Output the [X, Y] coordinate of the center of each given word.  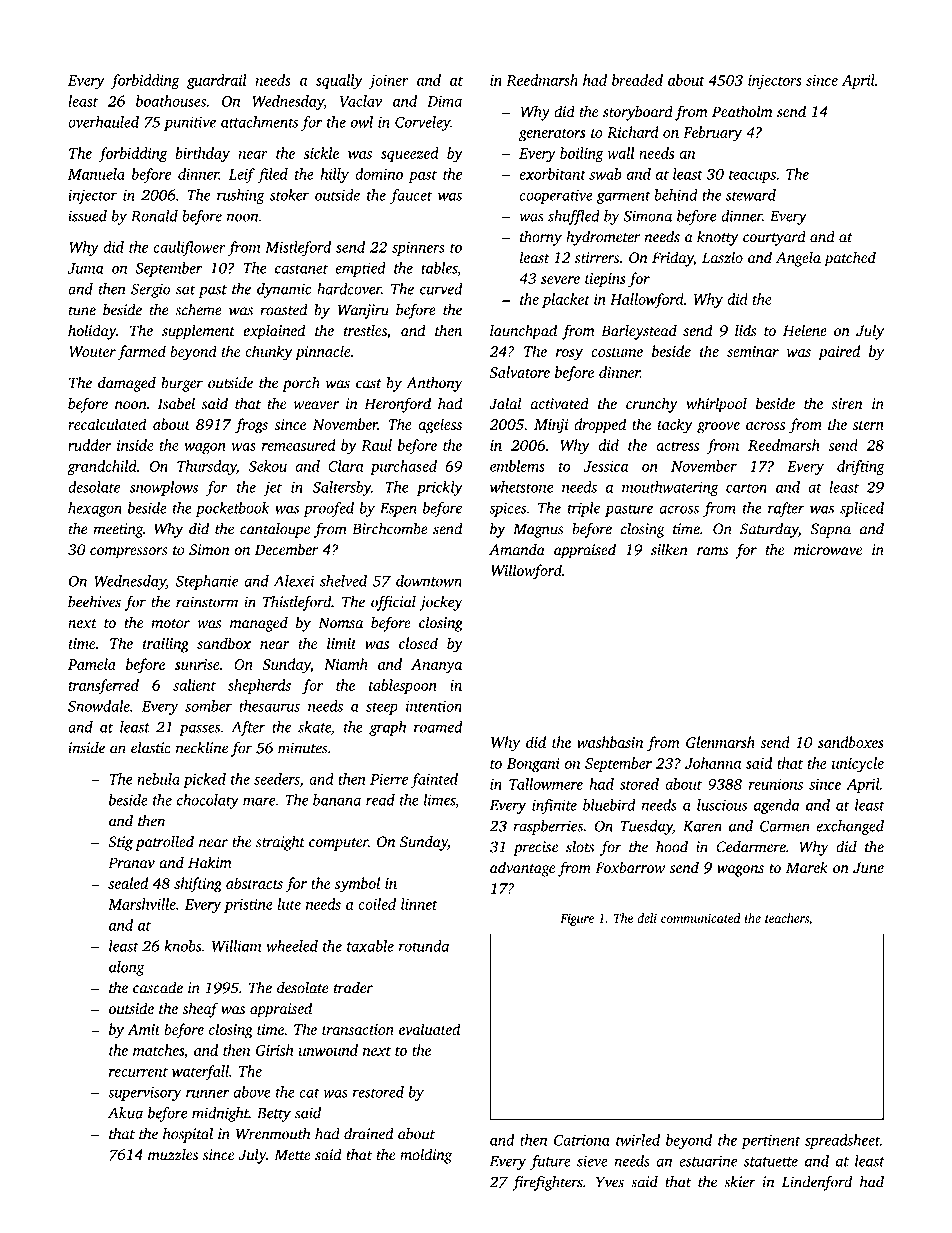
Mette [292, 1155]
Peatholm [742, 111]
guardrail [217, 82]
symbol [357, 885]
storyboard [638, 113]
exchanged [850, 827]
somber [208, 706]
